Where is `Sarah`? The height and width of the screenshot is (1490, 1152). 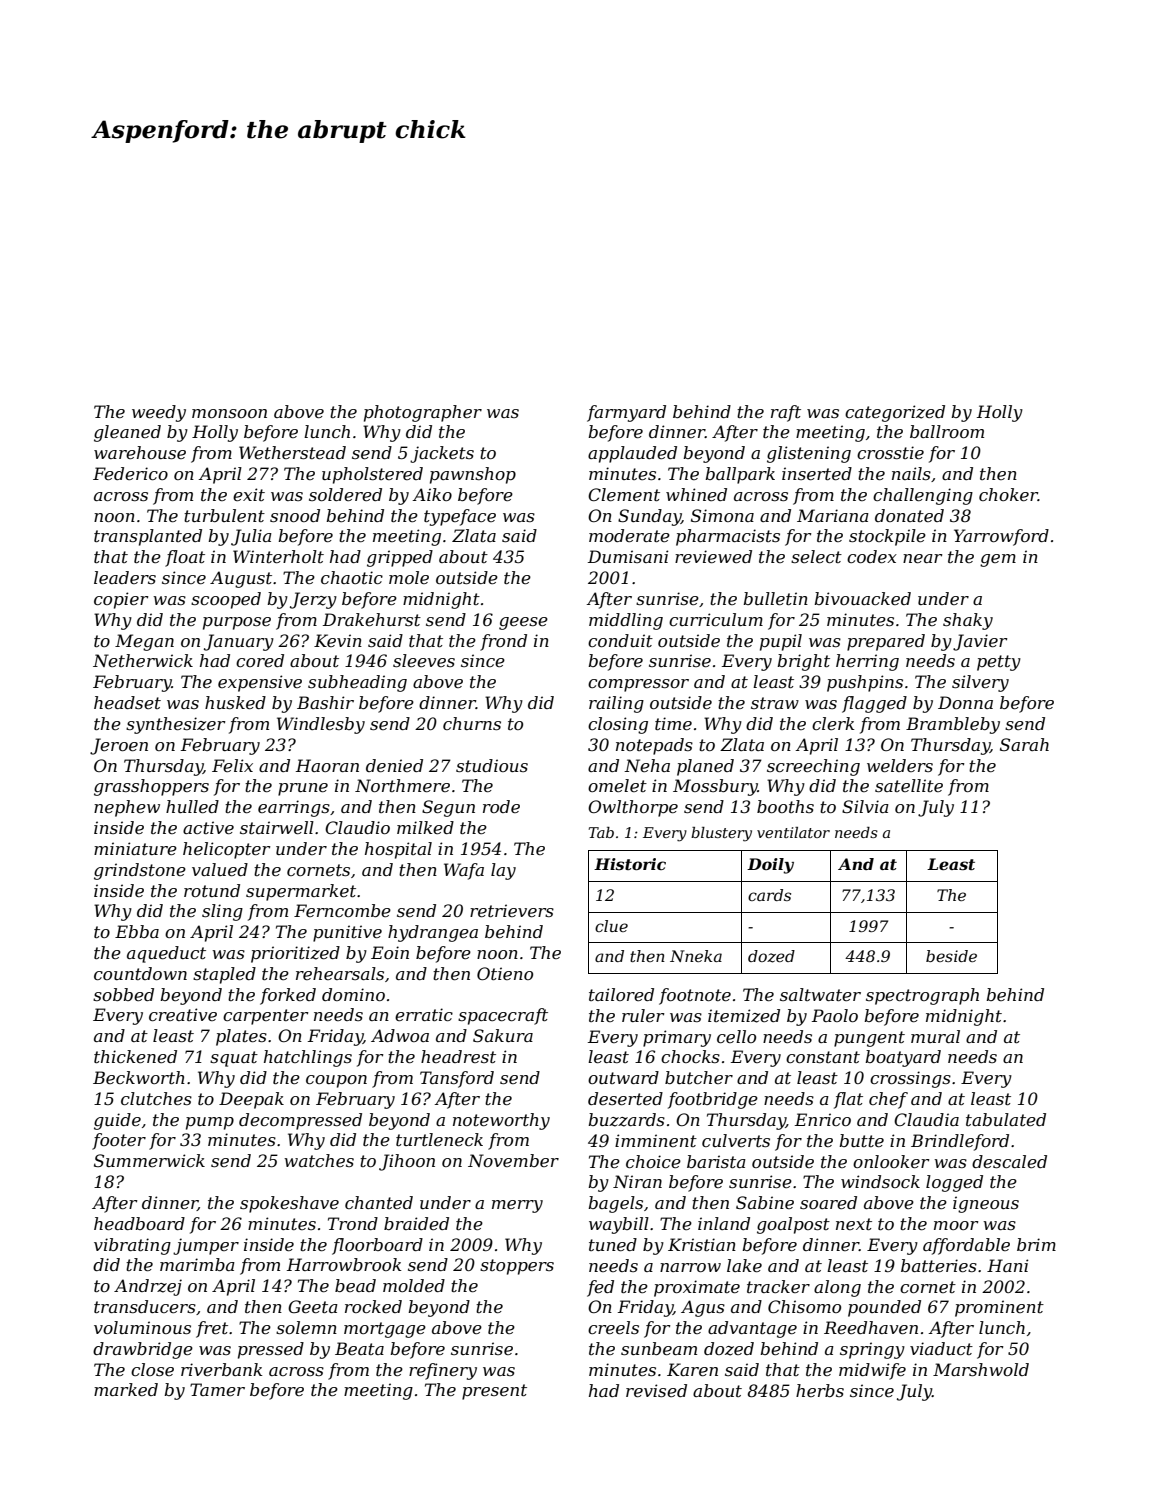
Sarah is located at coordinates (1024, 744).
